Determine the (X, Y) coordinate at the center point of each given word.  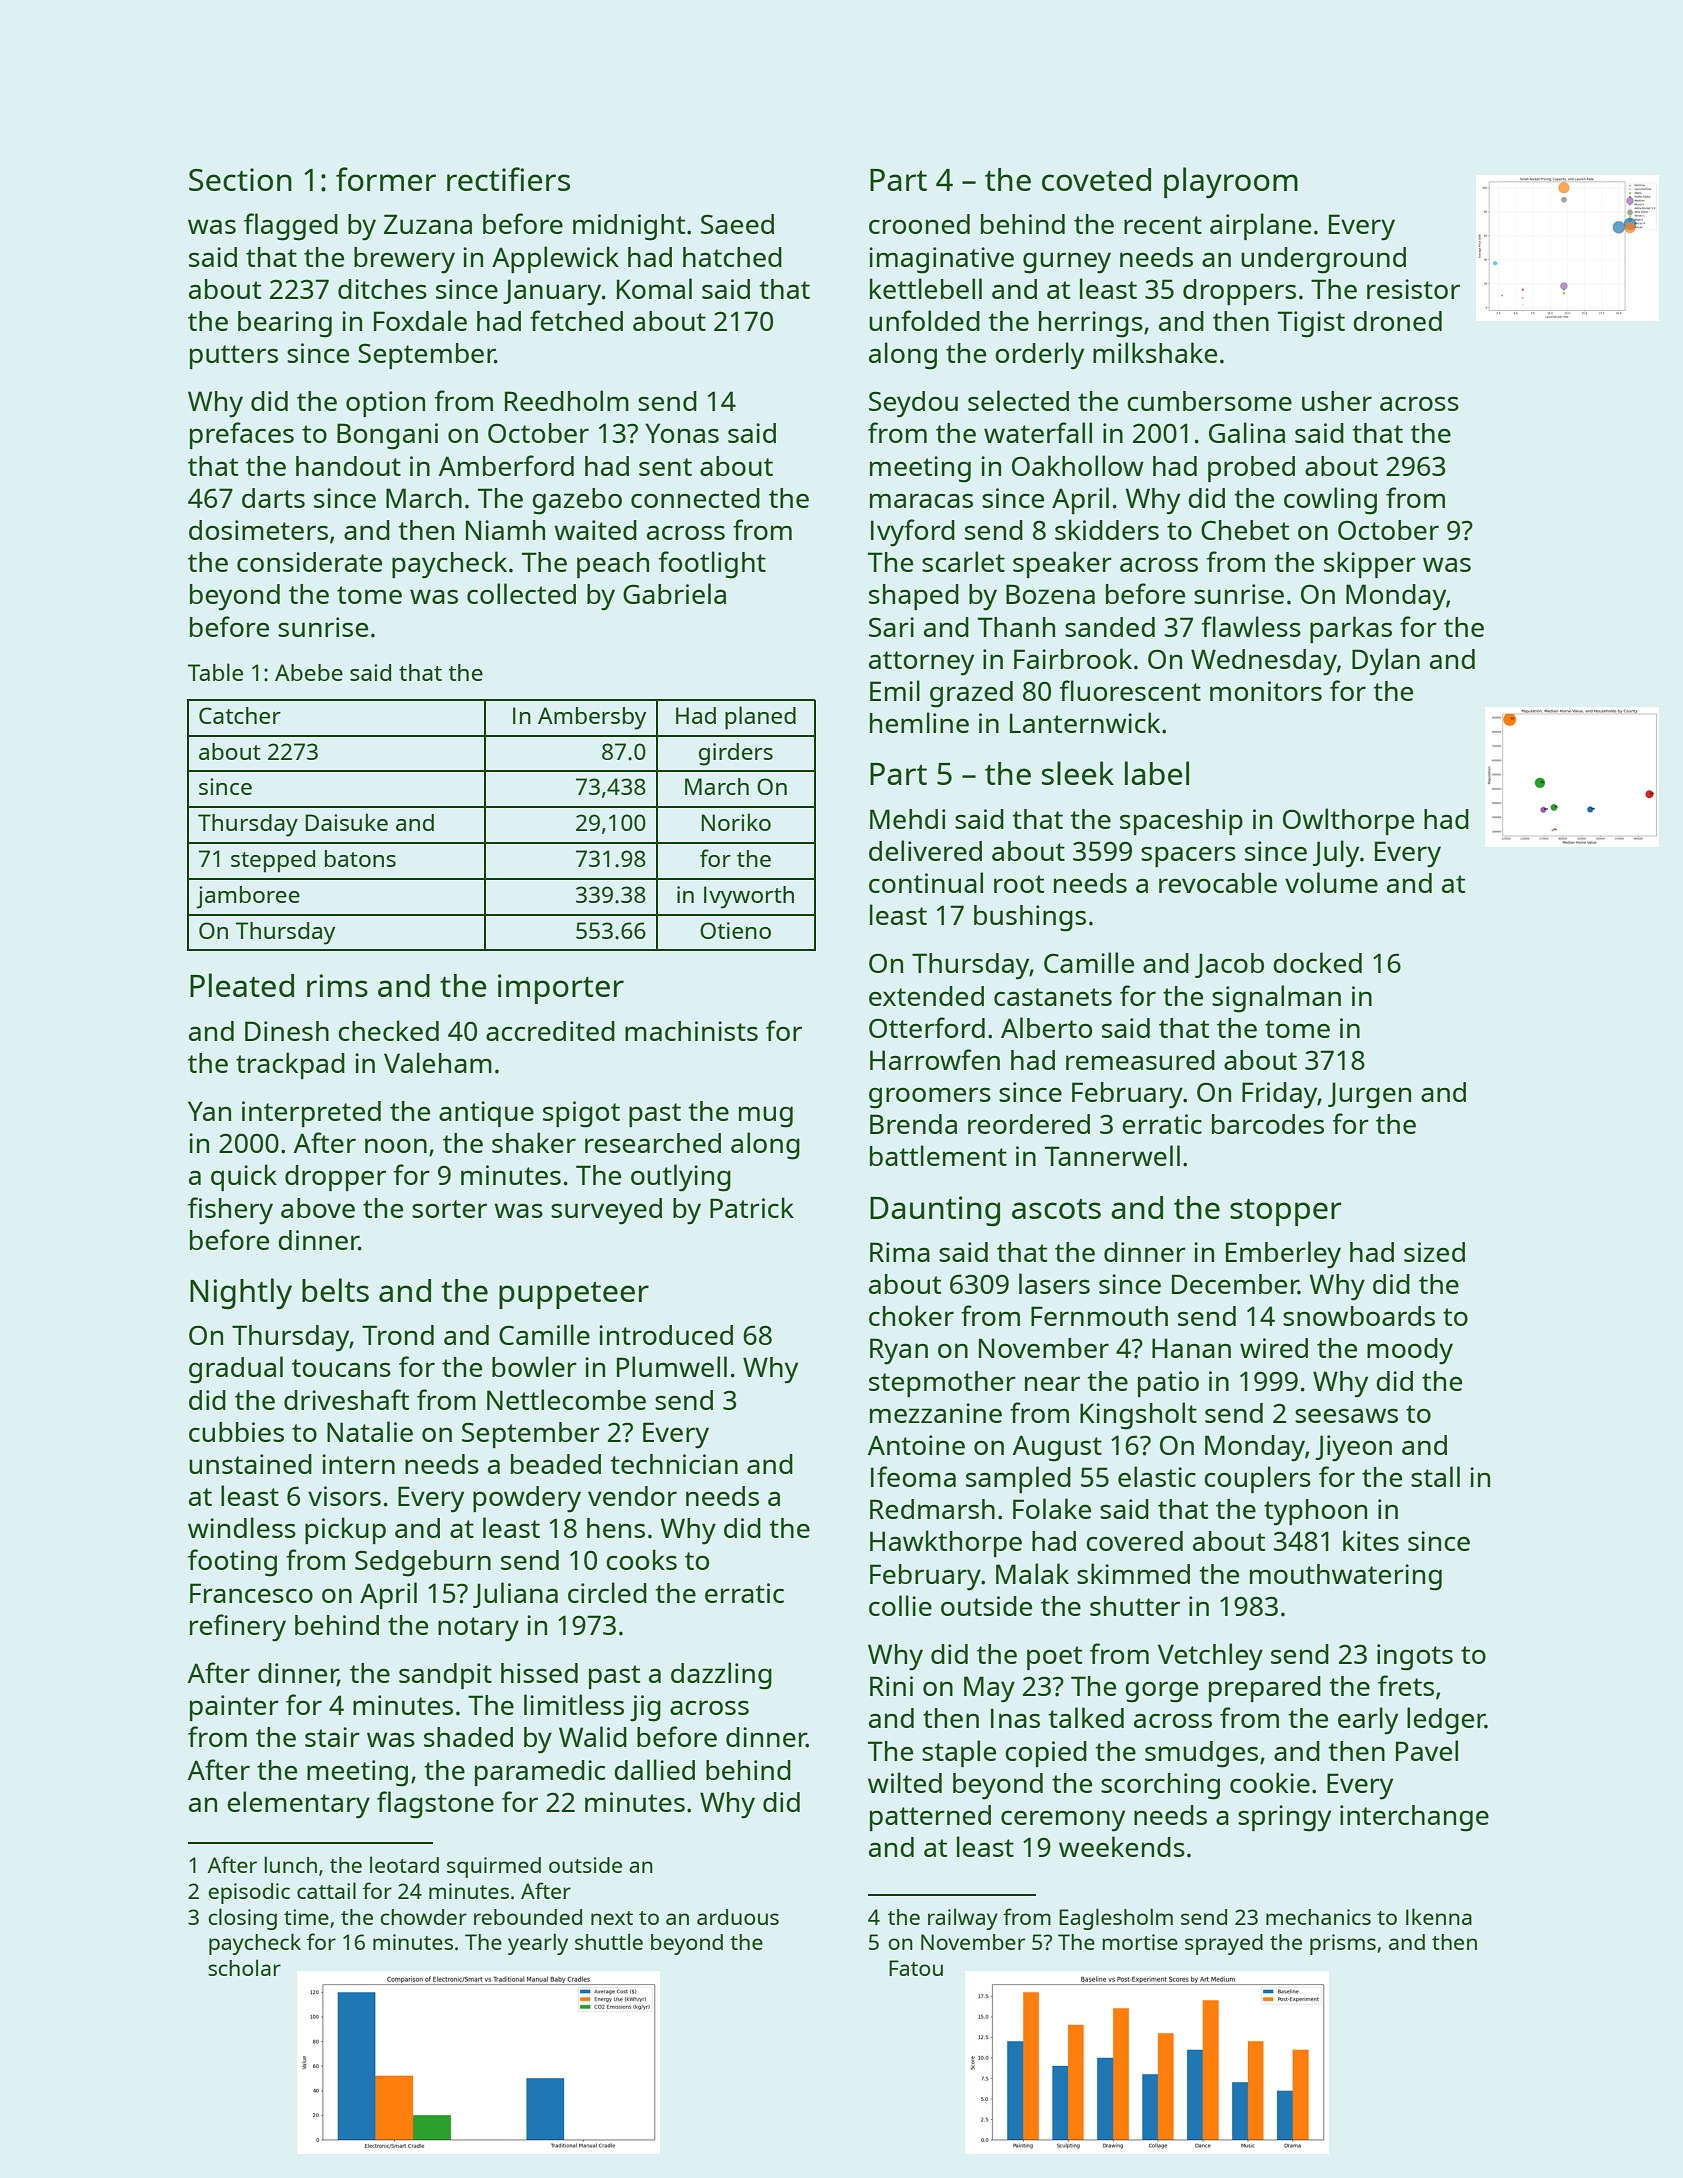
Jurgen (1369, 1095)
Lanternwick (1085, 722)
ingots (1415, 1657)
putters (234, 357)
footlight (712, 565)
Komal (654, 288)
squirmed (494, 1867)
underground (1323, 260)
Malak (1032, 1573)
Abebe (309, 672)
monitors (1266, 691)
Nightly (241, 1293)
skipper (1370, 564)
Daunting (935, 1211)
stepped (273, 861)
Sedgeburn (423, 1563)
